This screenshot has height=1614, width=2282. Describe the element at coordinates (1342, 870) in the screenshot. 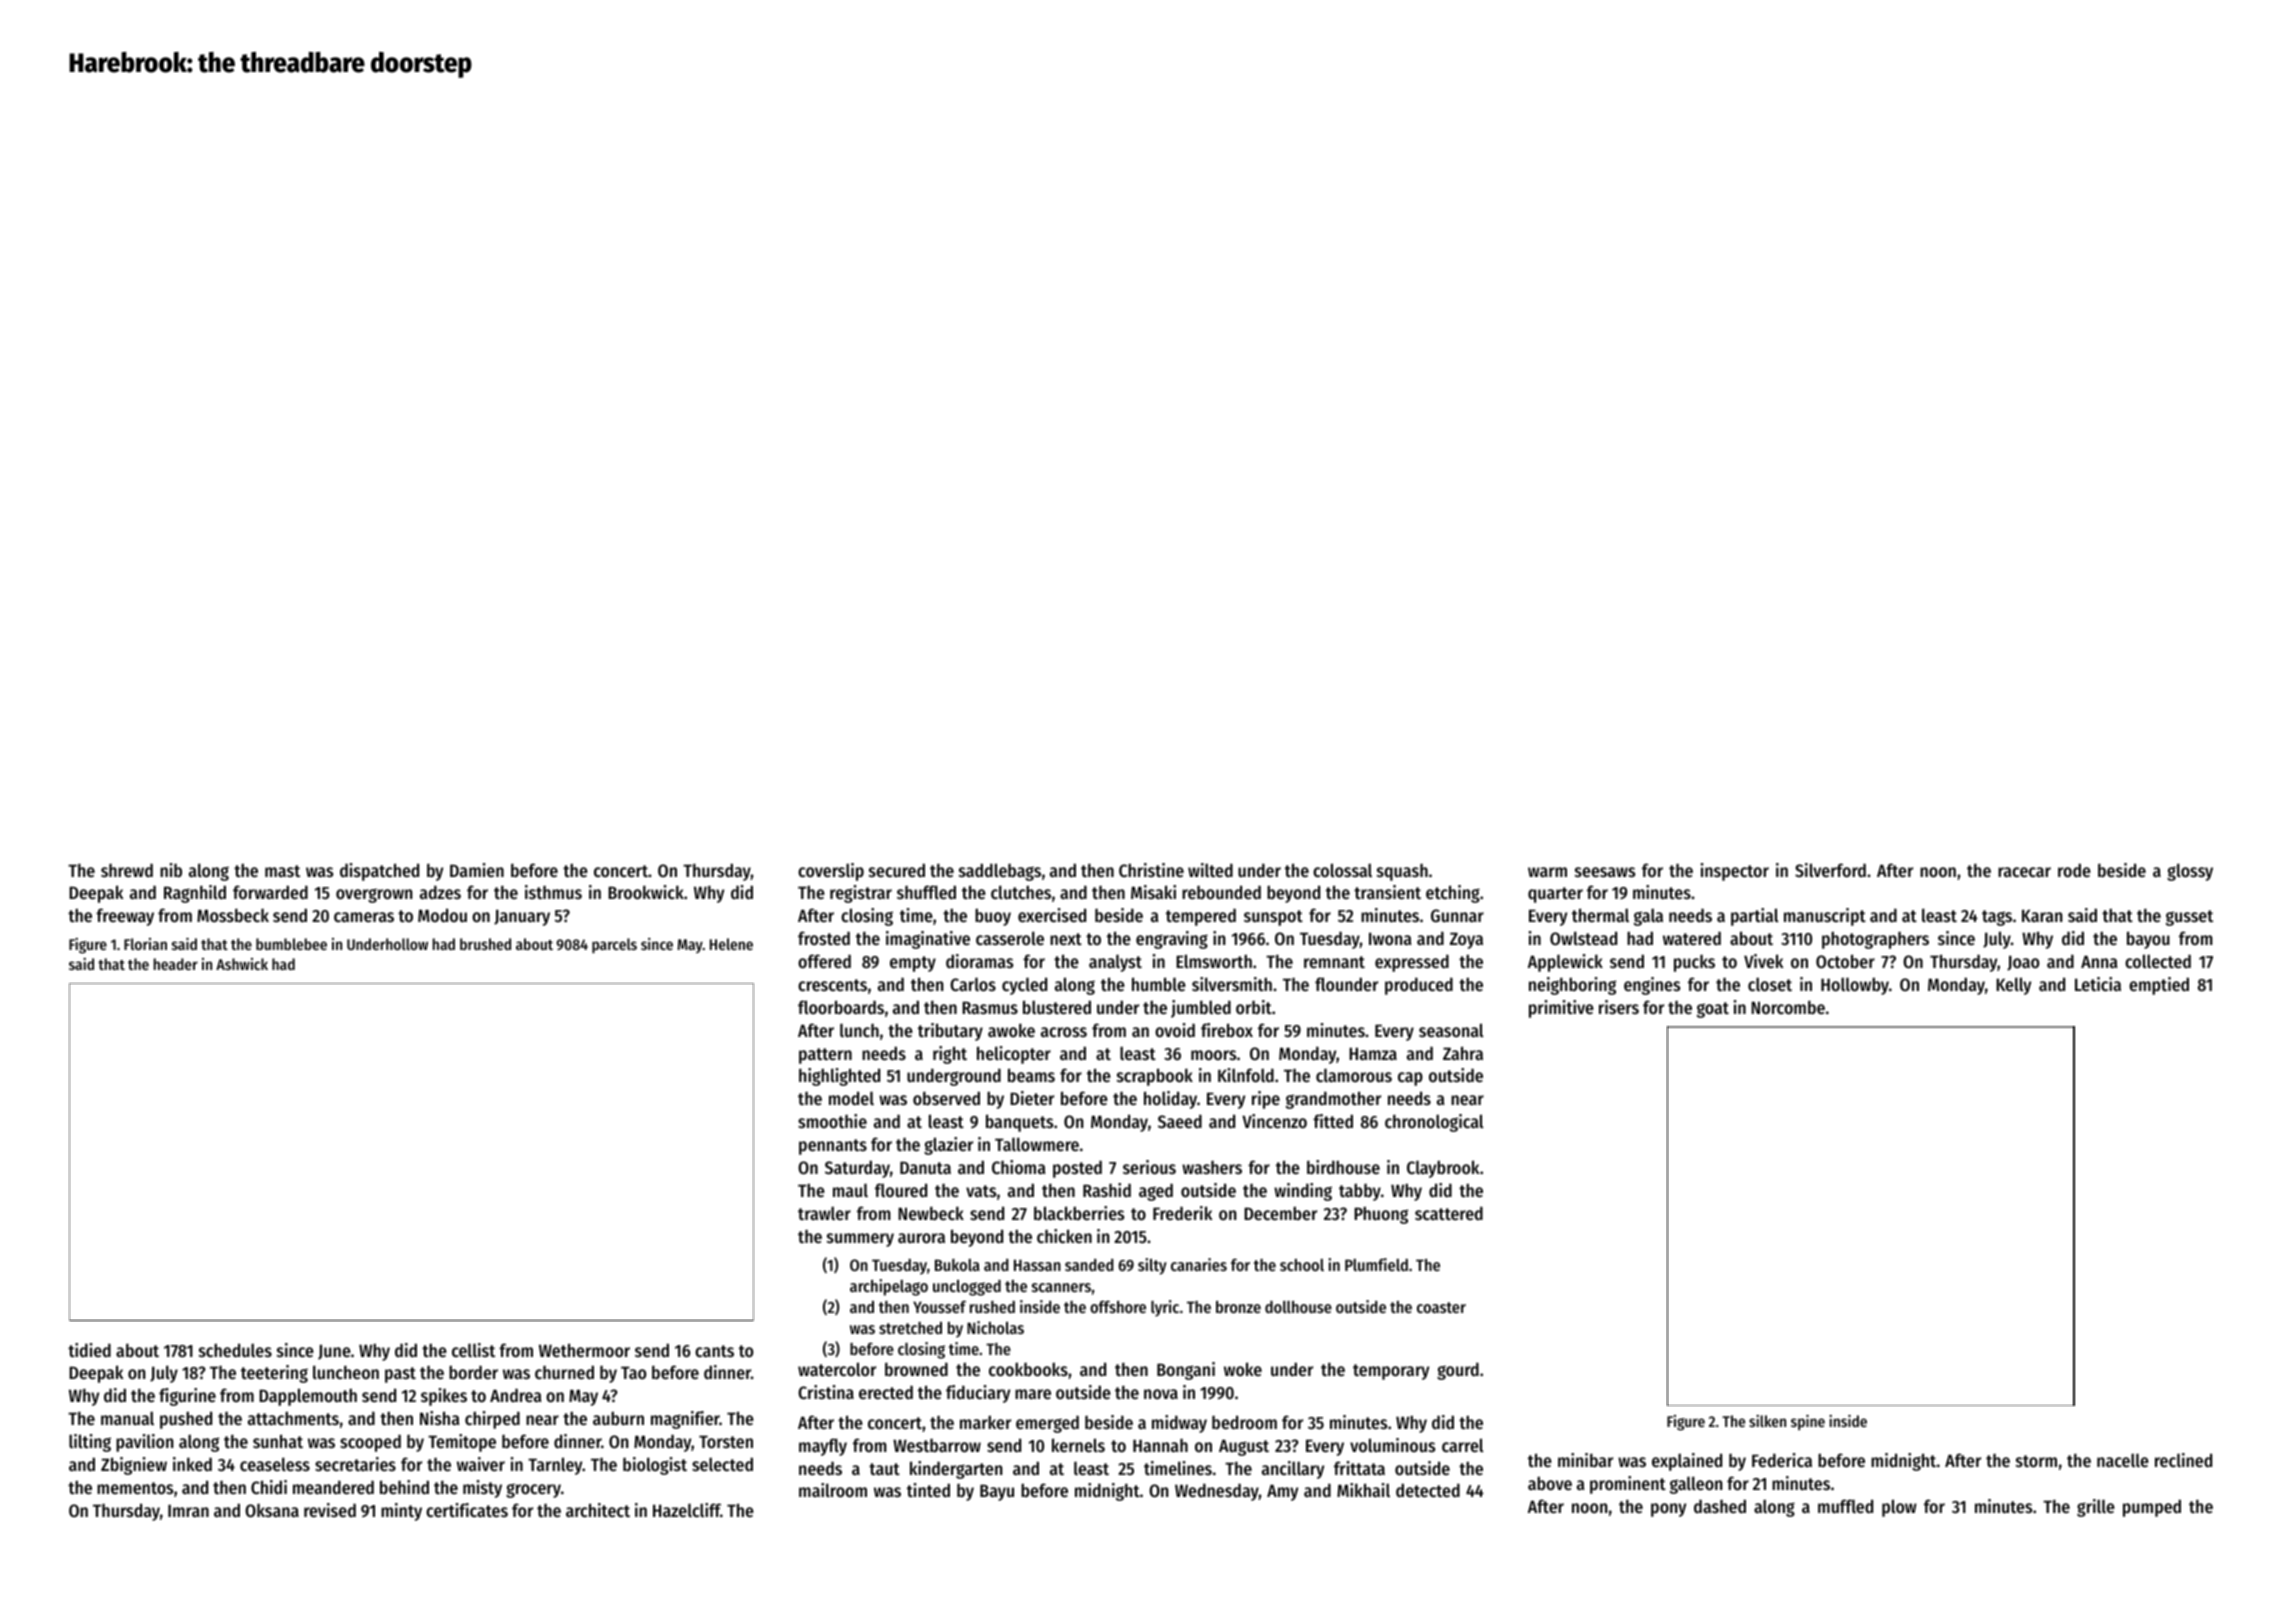

I see `colossal` at that location.
